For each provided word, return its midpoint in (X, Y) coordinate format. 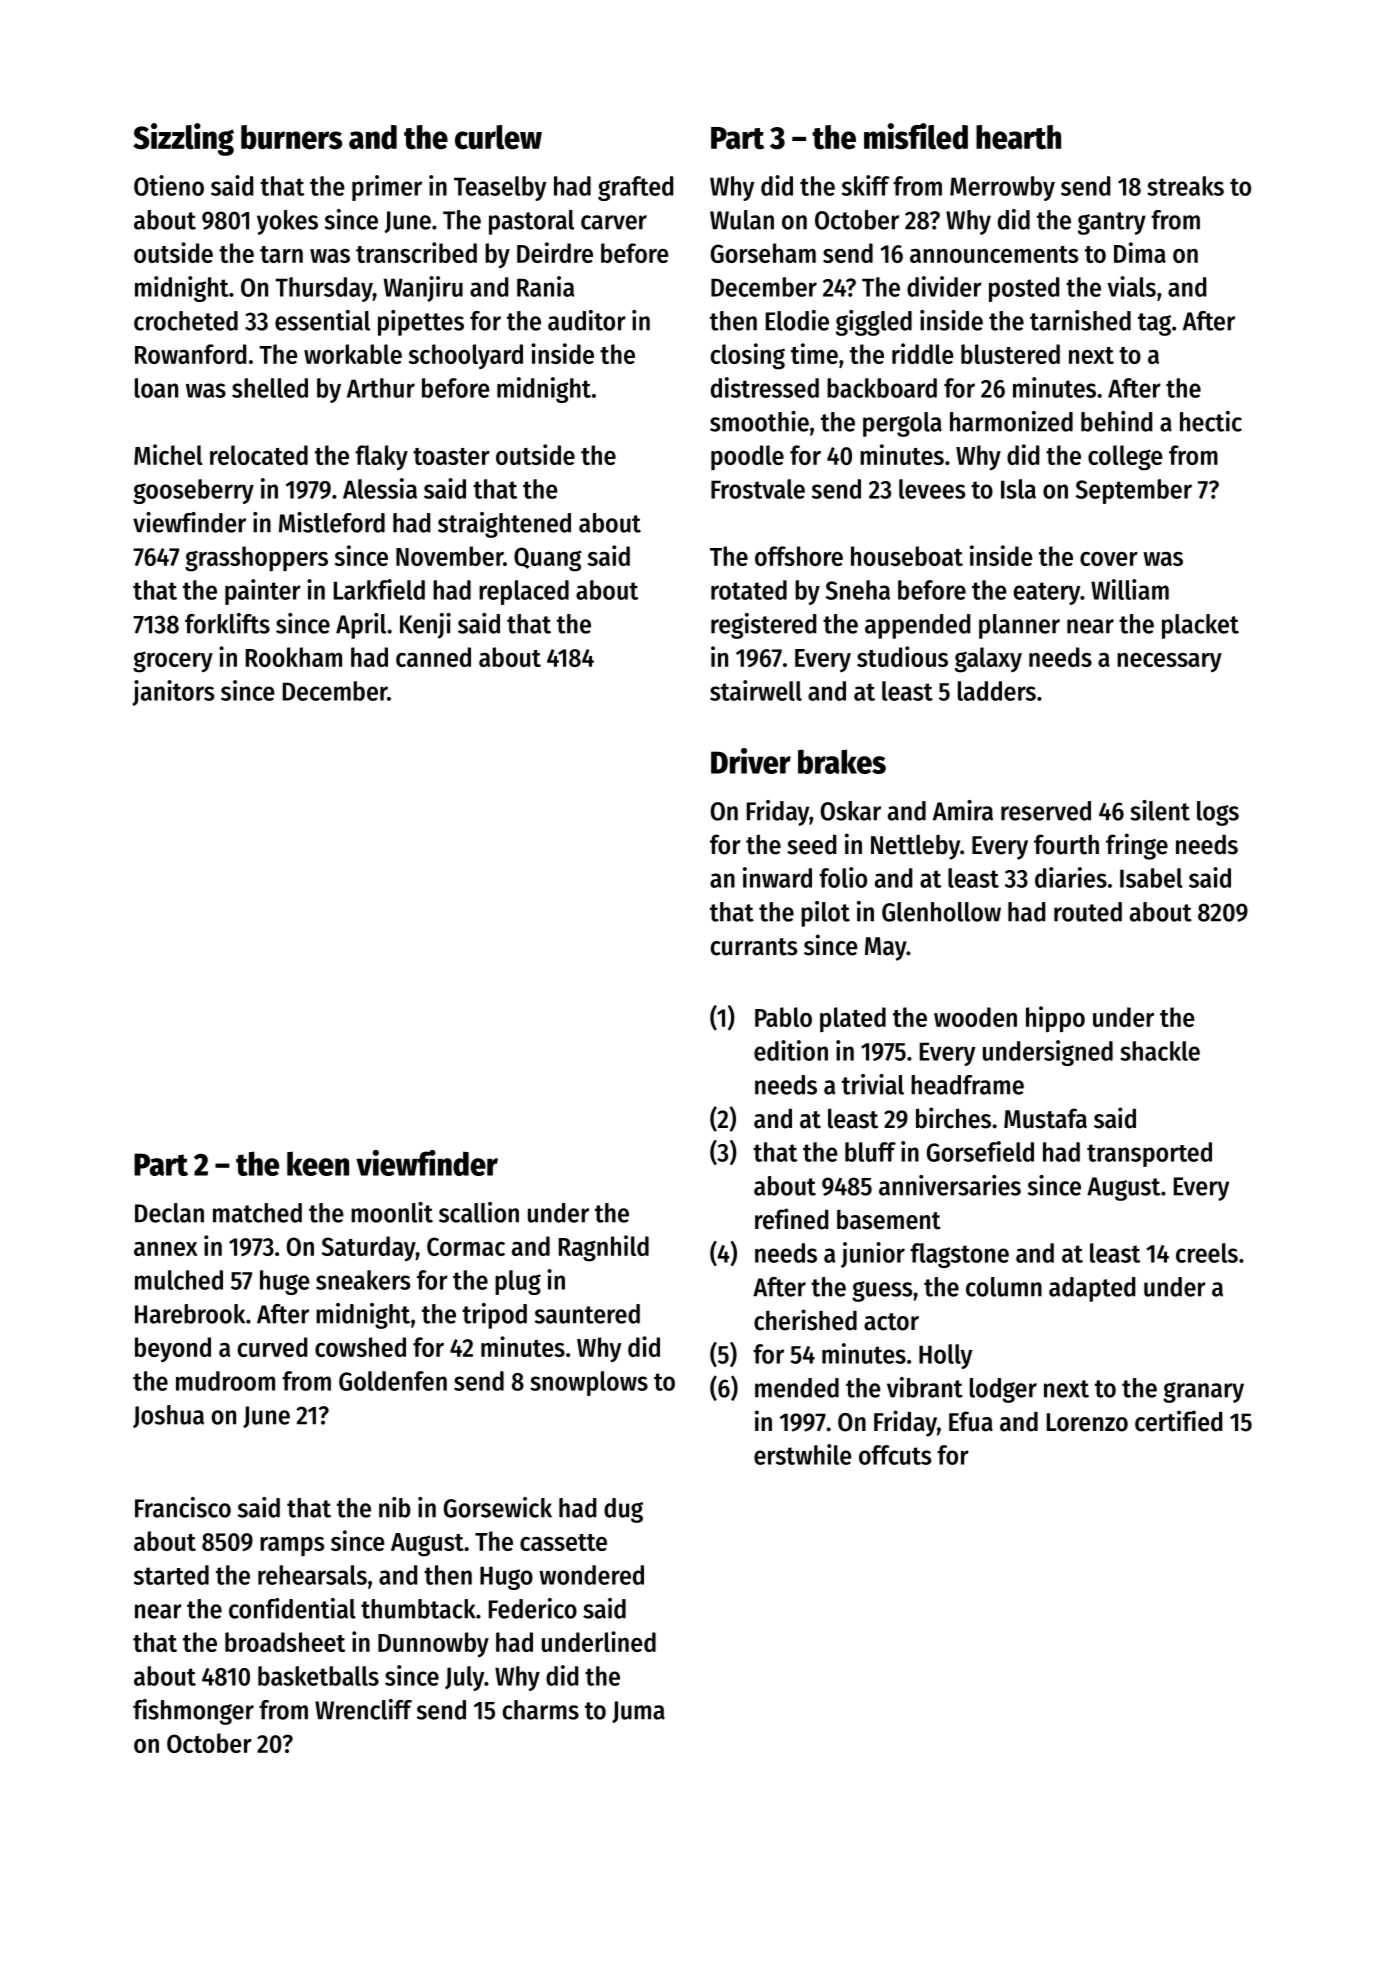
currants (754, 947)
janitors (173, 693)
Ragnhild (604, 1248)
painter (263, 592)
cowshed (360, 1347)
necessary (1169, 663)
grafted (635, 188)
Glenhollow (941, 912)
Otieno (169, 185)
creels (1207, 1253)
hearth (1018, 137)
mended (797, 1388)
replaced (524, 592)
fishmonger (193, 1712)
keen (318, 1163)
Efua (971, 1421)
